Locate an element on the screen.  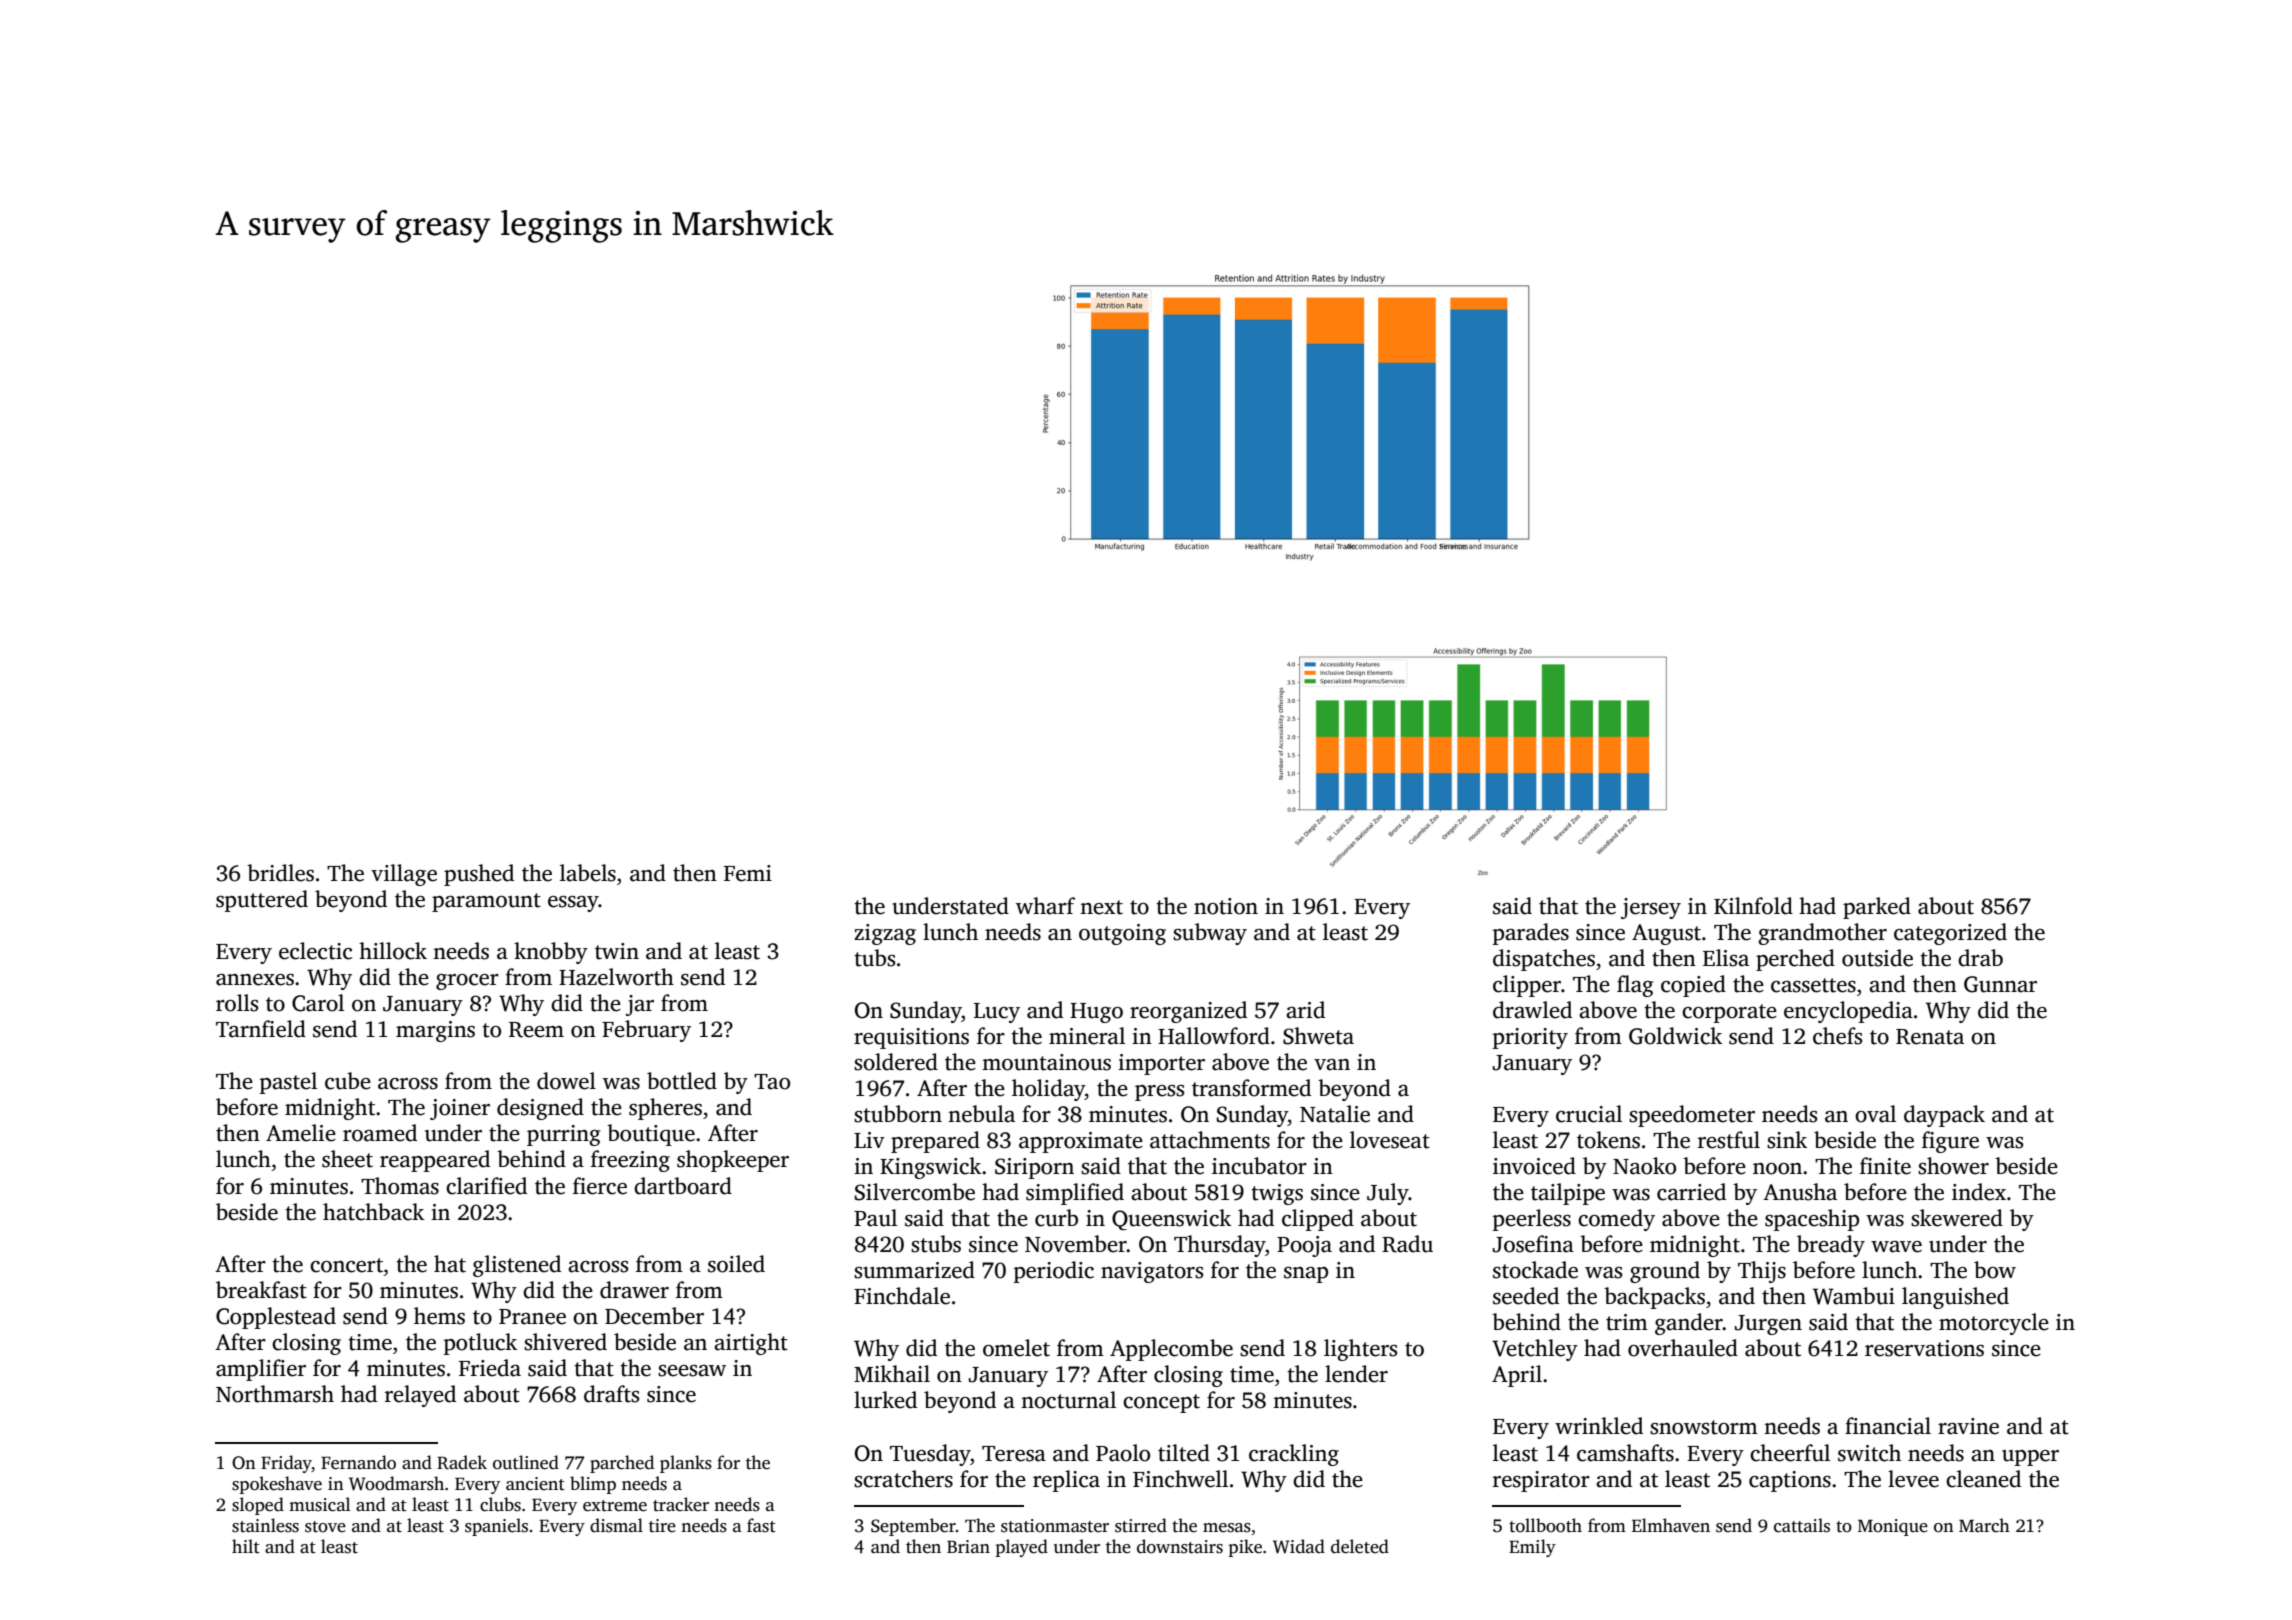
categorized is located at coordinates (1950, 934).
